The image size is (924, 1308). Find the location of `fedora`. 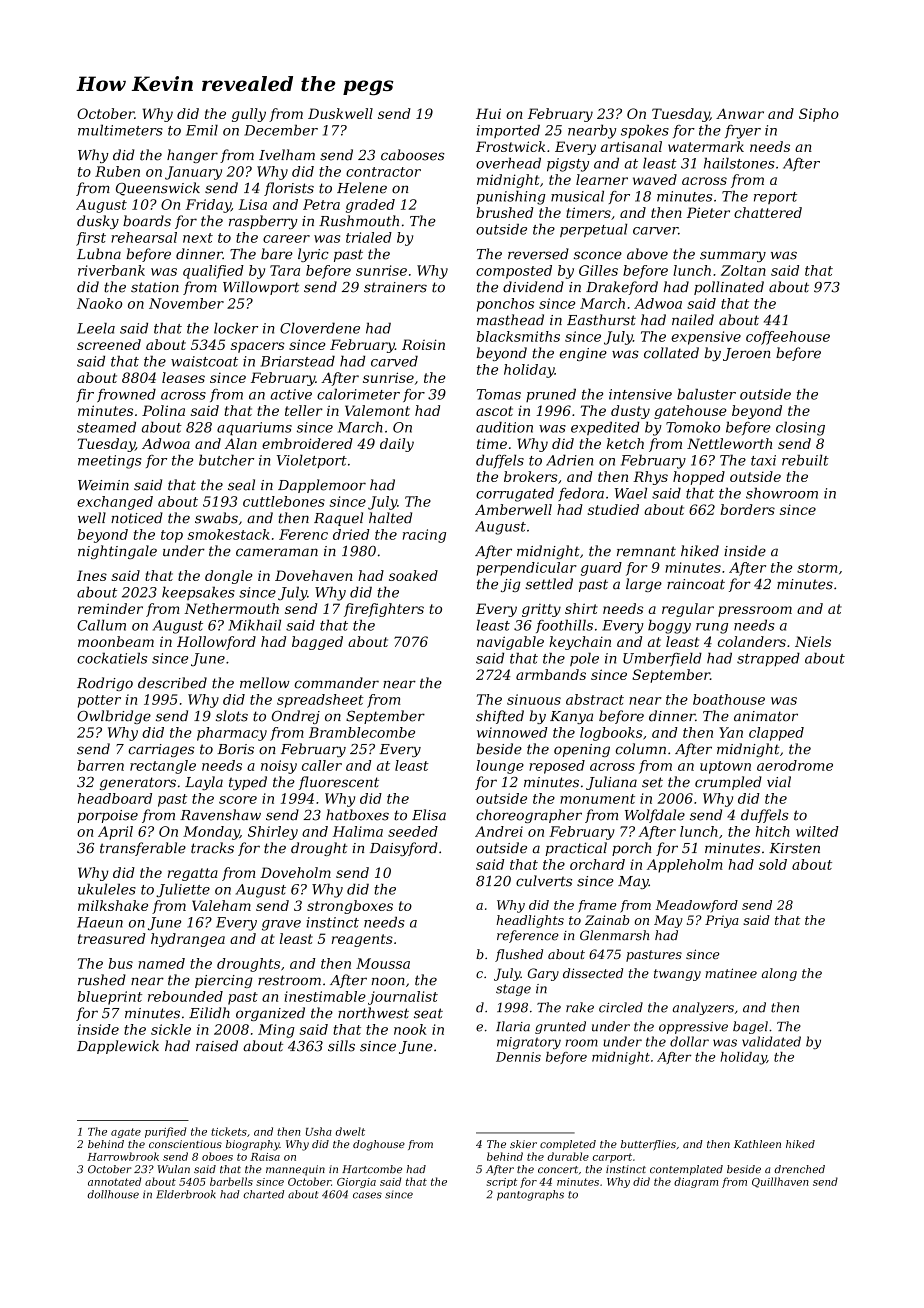

fedora is located at coordinates (581, 494).
